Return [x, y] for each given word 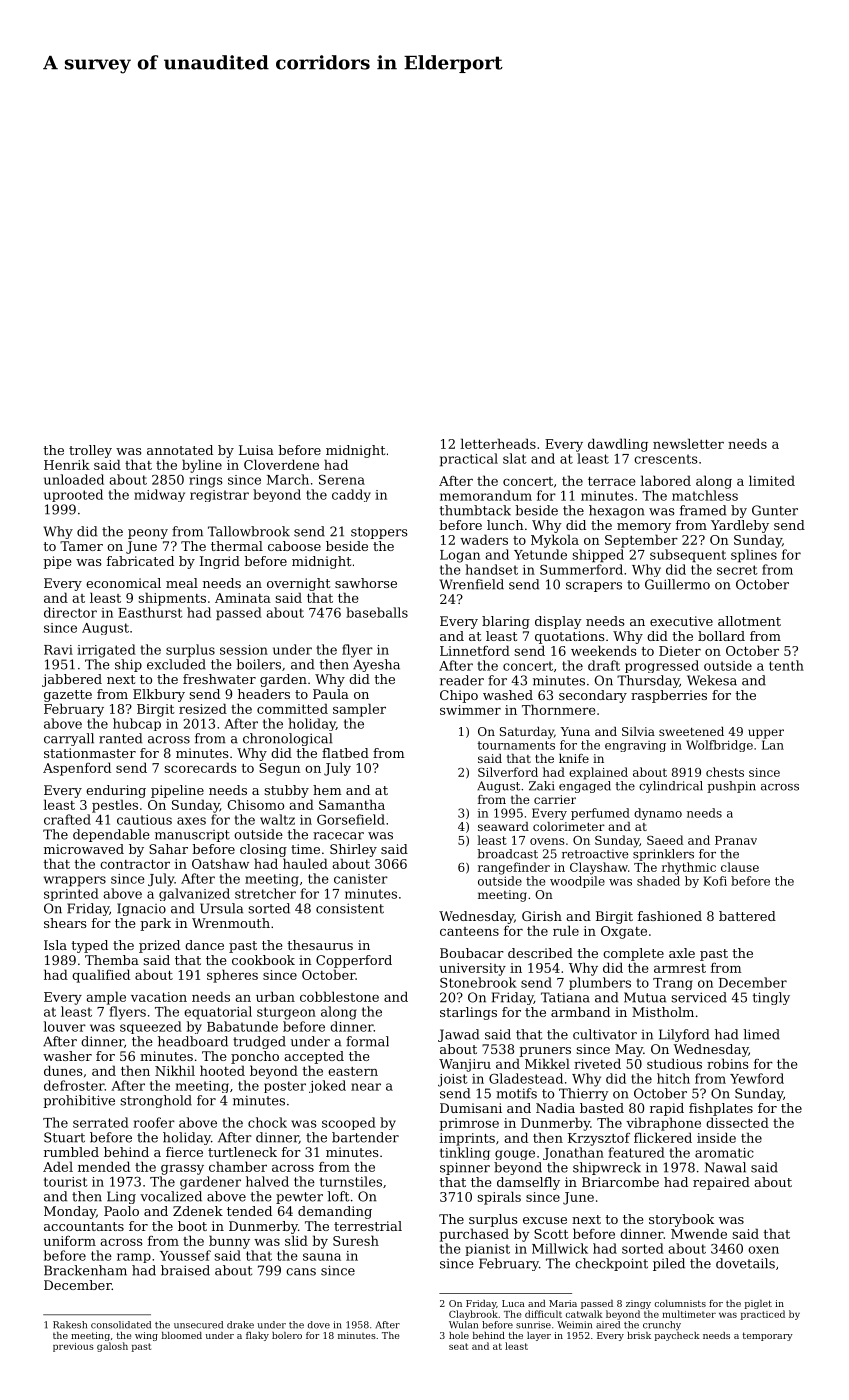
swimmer [470, 710]
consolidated [121, 1325]
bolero [287, 1335]
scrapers [594, 587]
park [155, 924]
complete [633, 954]
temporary [768, 1336]
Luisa [256, 450]
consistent [350, 908]
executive [681, 621]
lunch [505, 525]
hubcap [137, 724]
